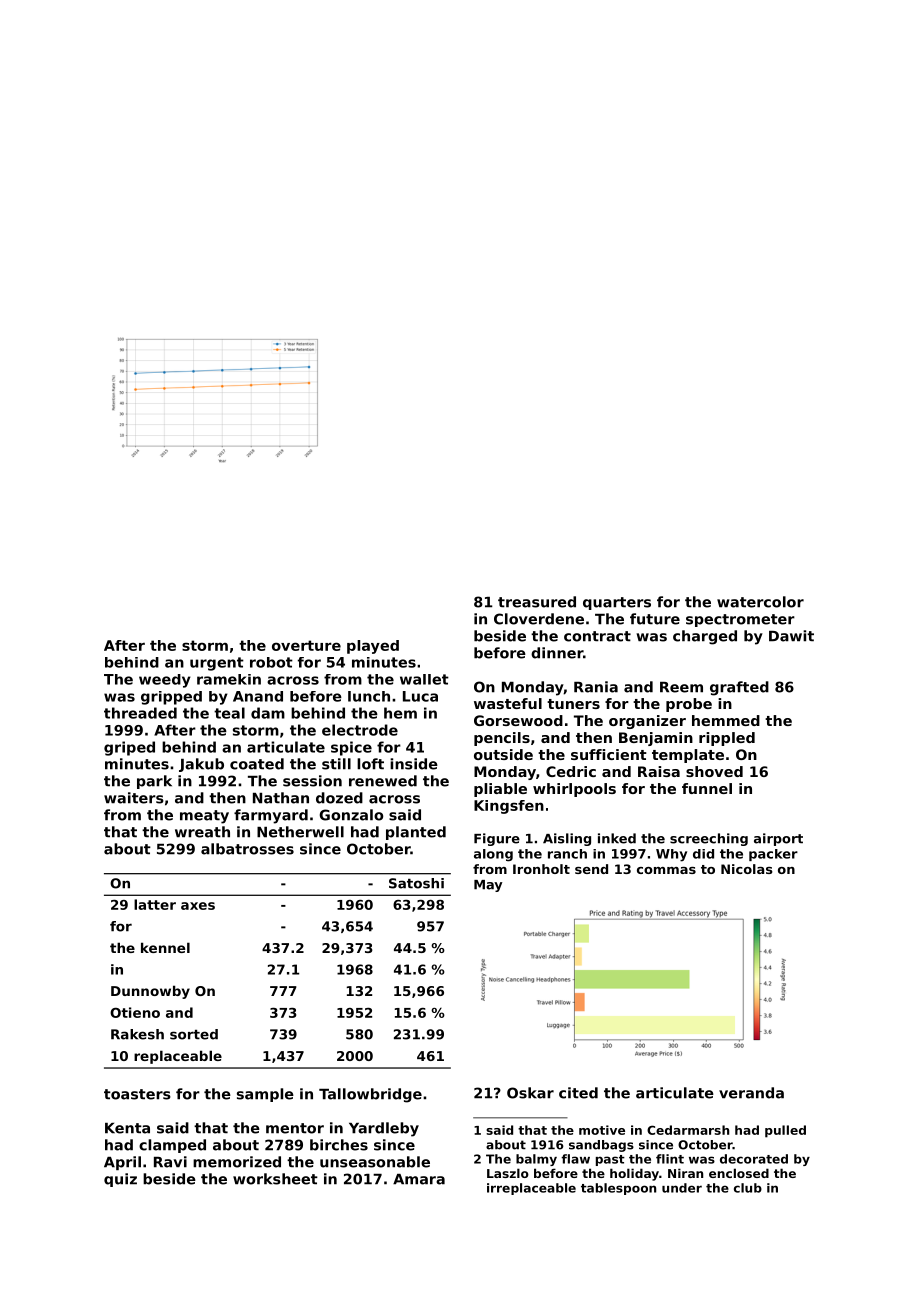  Describe the element at coordinates (414, 764) in the document. I see `inside` at that location.
